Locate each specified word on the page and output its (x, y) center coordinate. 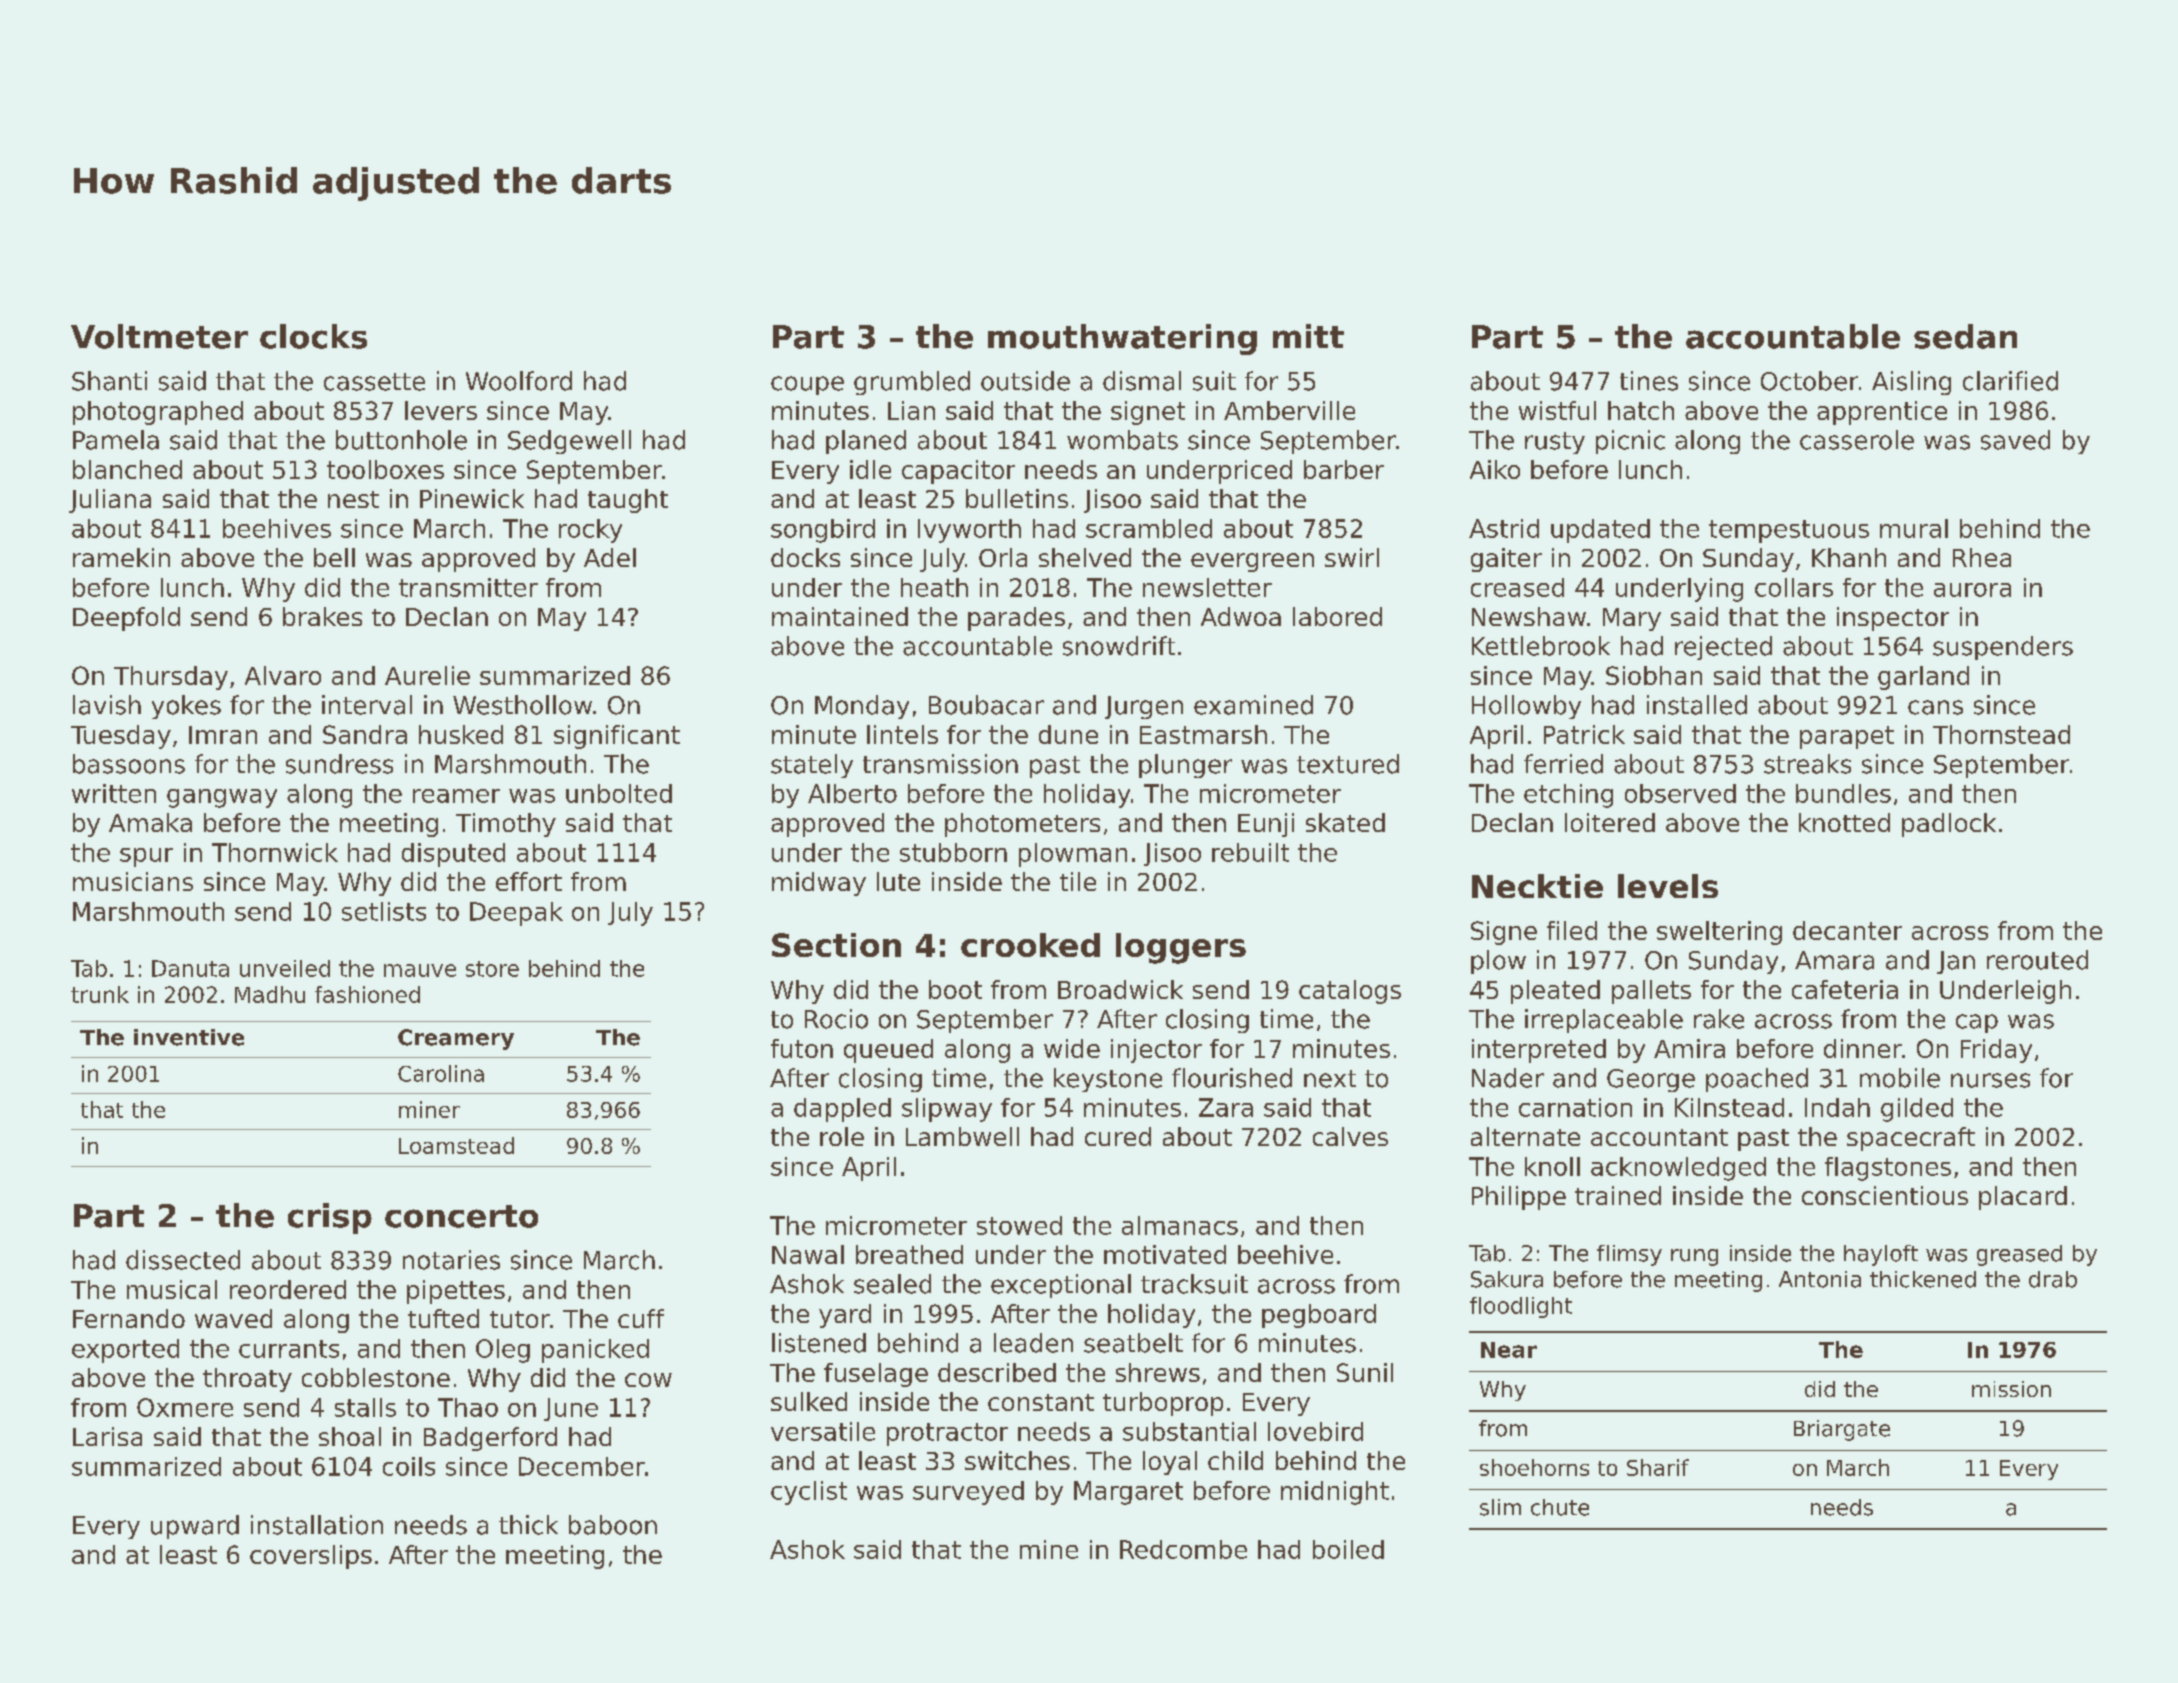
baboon (613, 1525)
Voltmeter (159, 336)
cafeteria (1845, 989)
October (1809, 381)
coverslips (311, 1557)
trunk (100, 994)
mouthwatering (1122, 339)
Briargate (1842, 1430)
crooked (1030, 945)
